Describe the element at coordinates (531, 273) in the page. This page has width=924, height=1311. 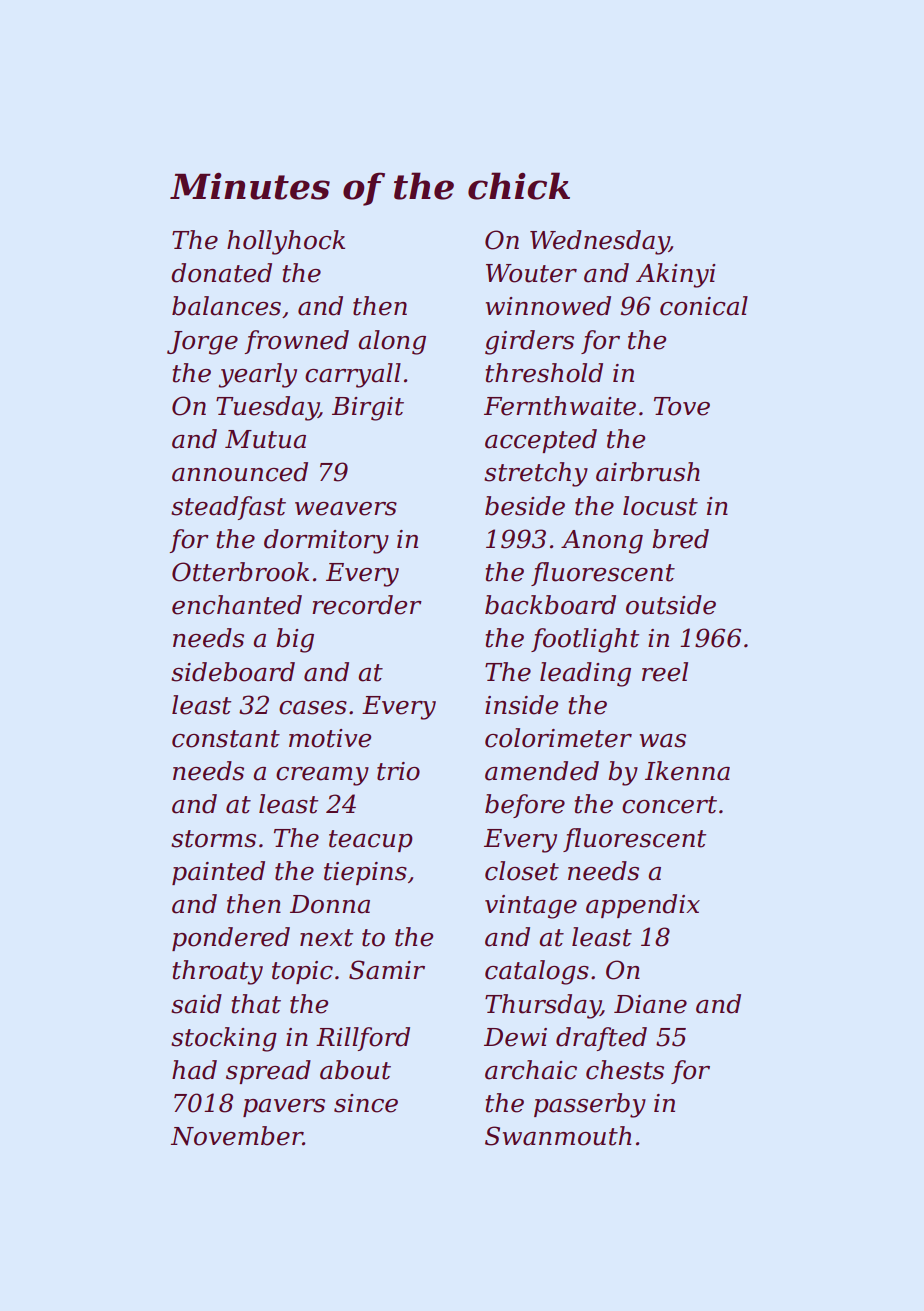
I see `Wouter` at that location.
